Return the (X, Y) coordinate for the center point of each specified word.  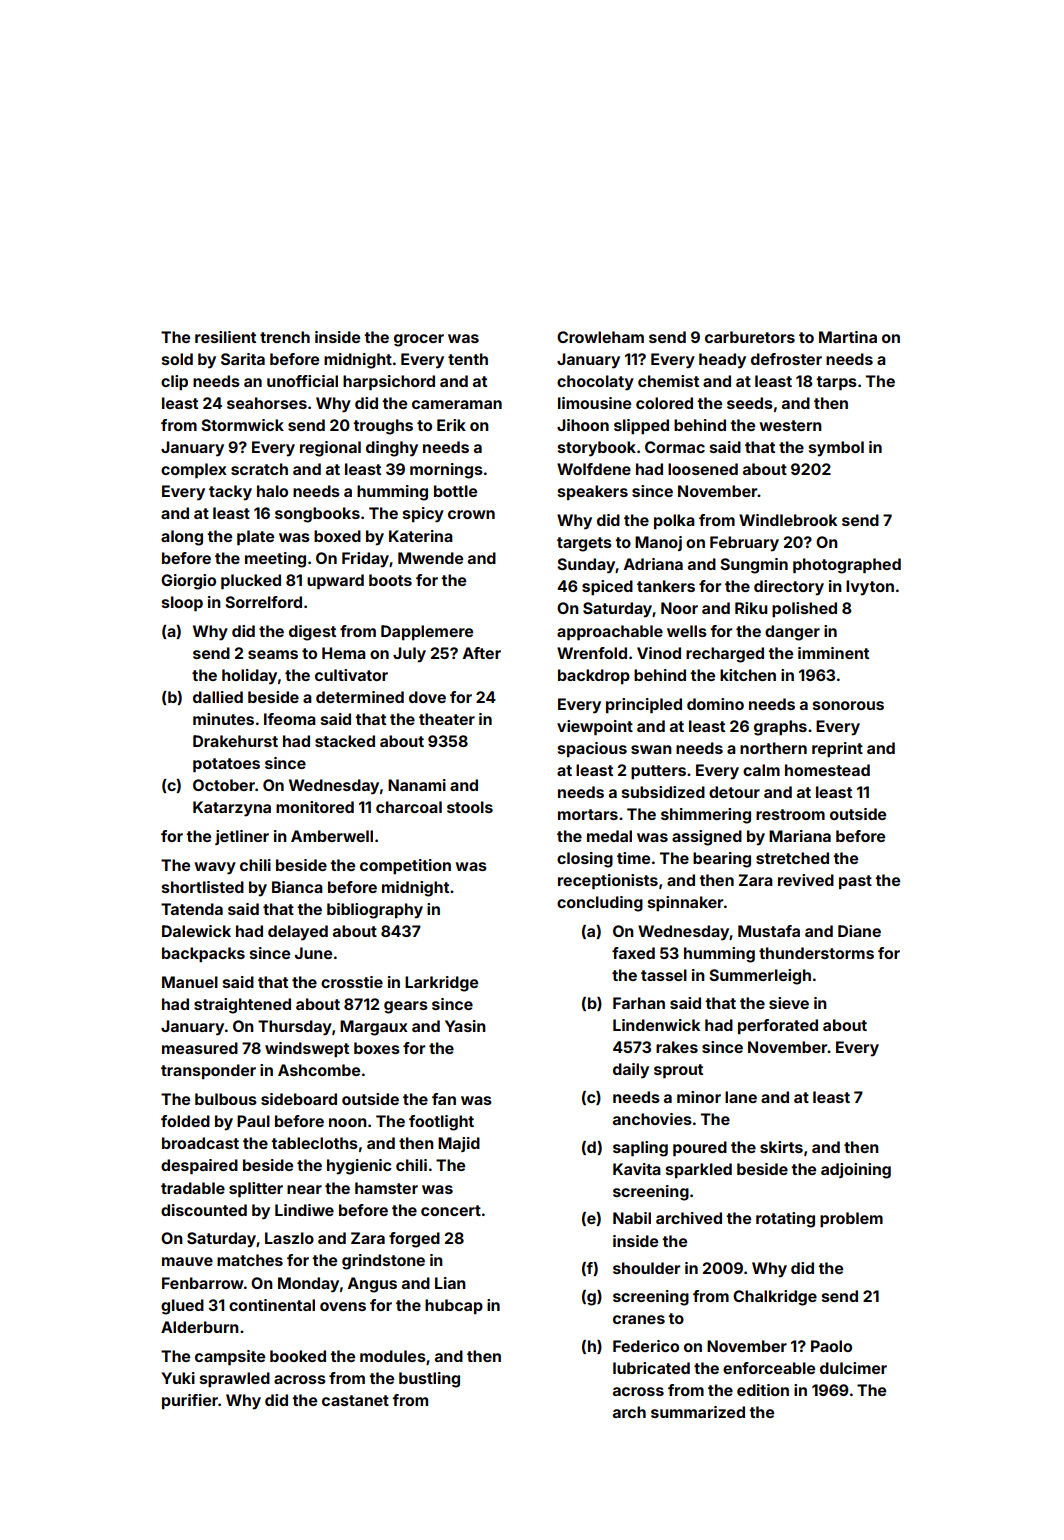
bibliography (375, 911)
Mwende (430, 558)
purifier (190, 1401)
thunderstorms (816, 953)
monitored (315, 807)
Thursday (295, 1028)
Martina (848, 337)
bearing (722, 860)
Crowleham (600, 337)
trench (285, 337)
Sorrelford (263, 602)
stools (470, 807)
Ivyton (870, 588)
